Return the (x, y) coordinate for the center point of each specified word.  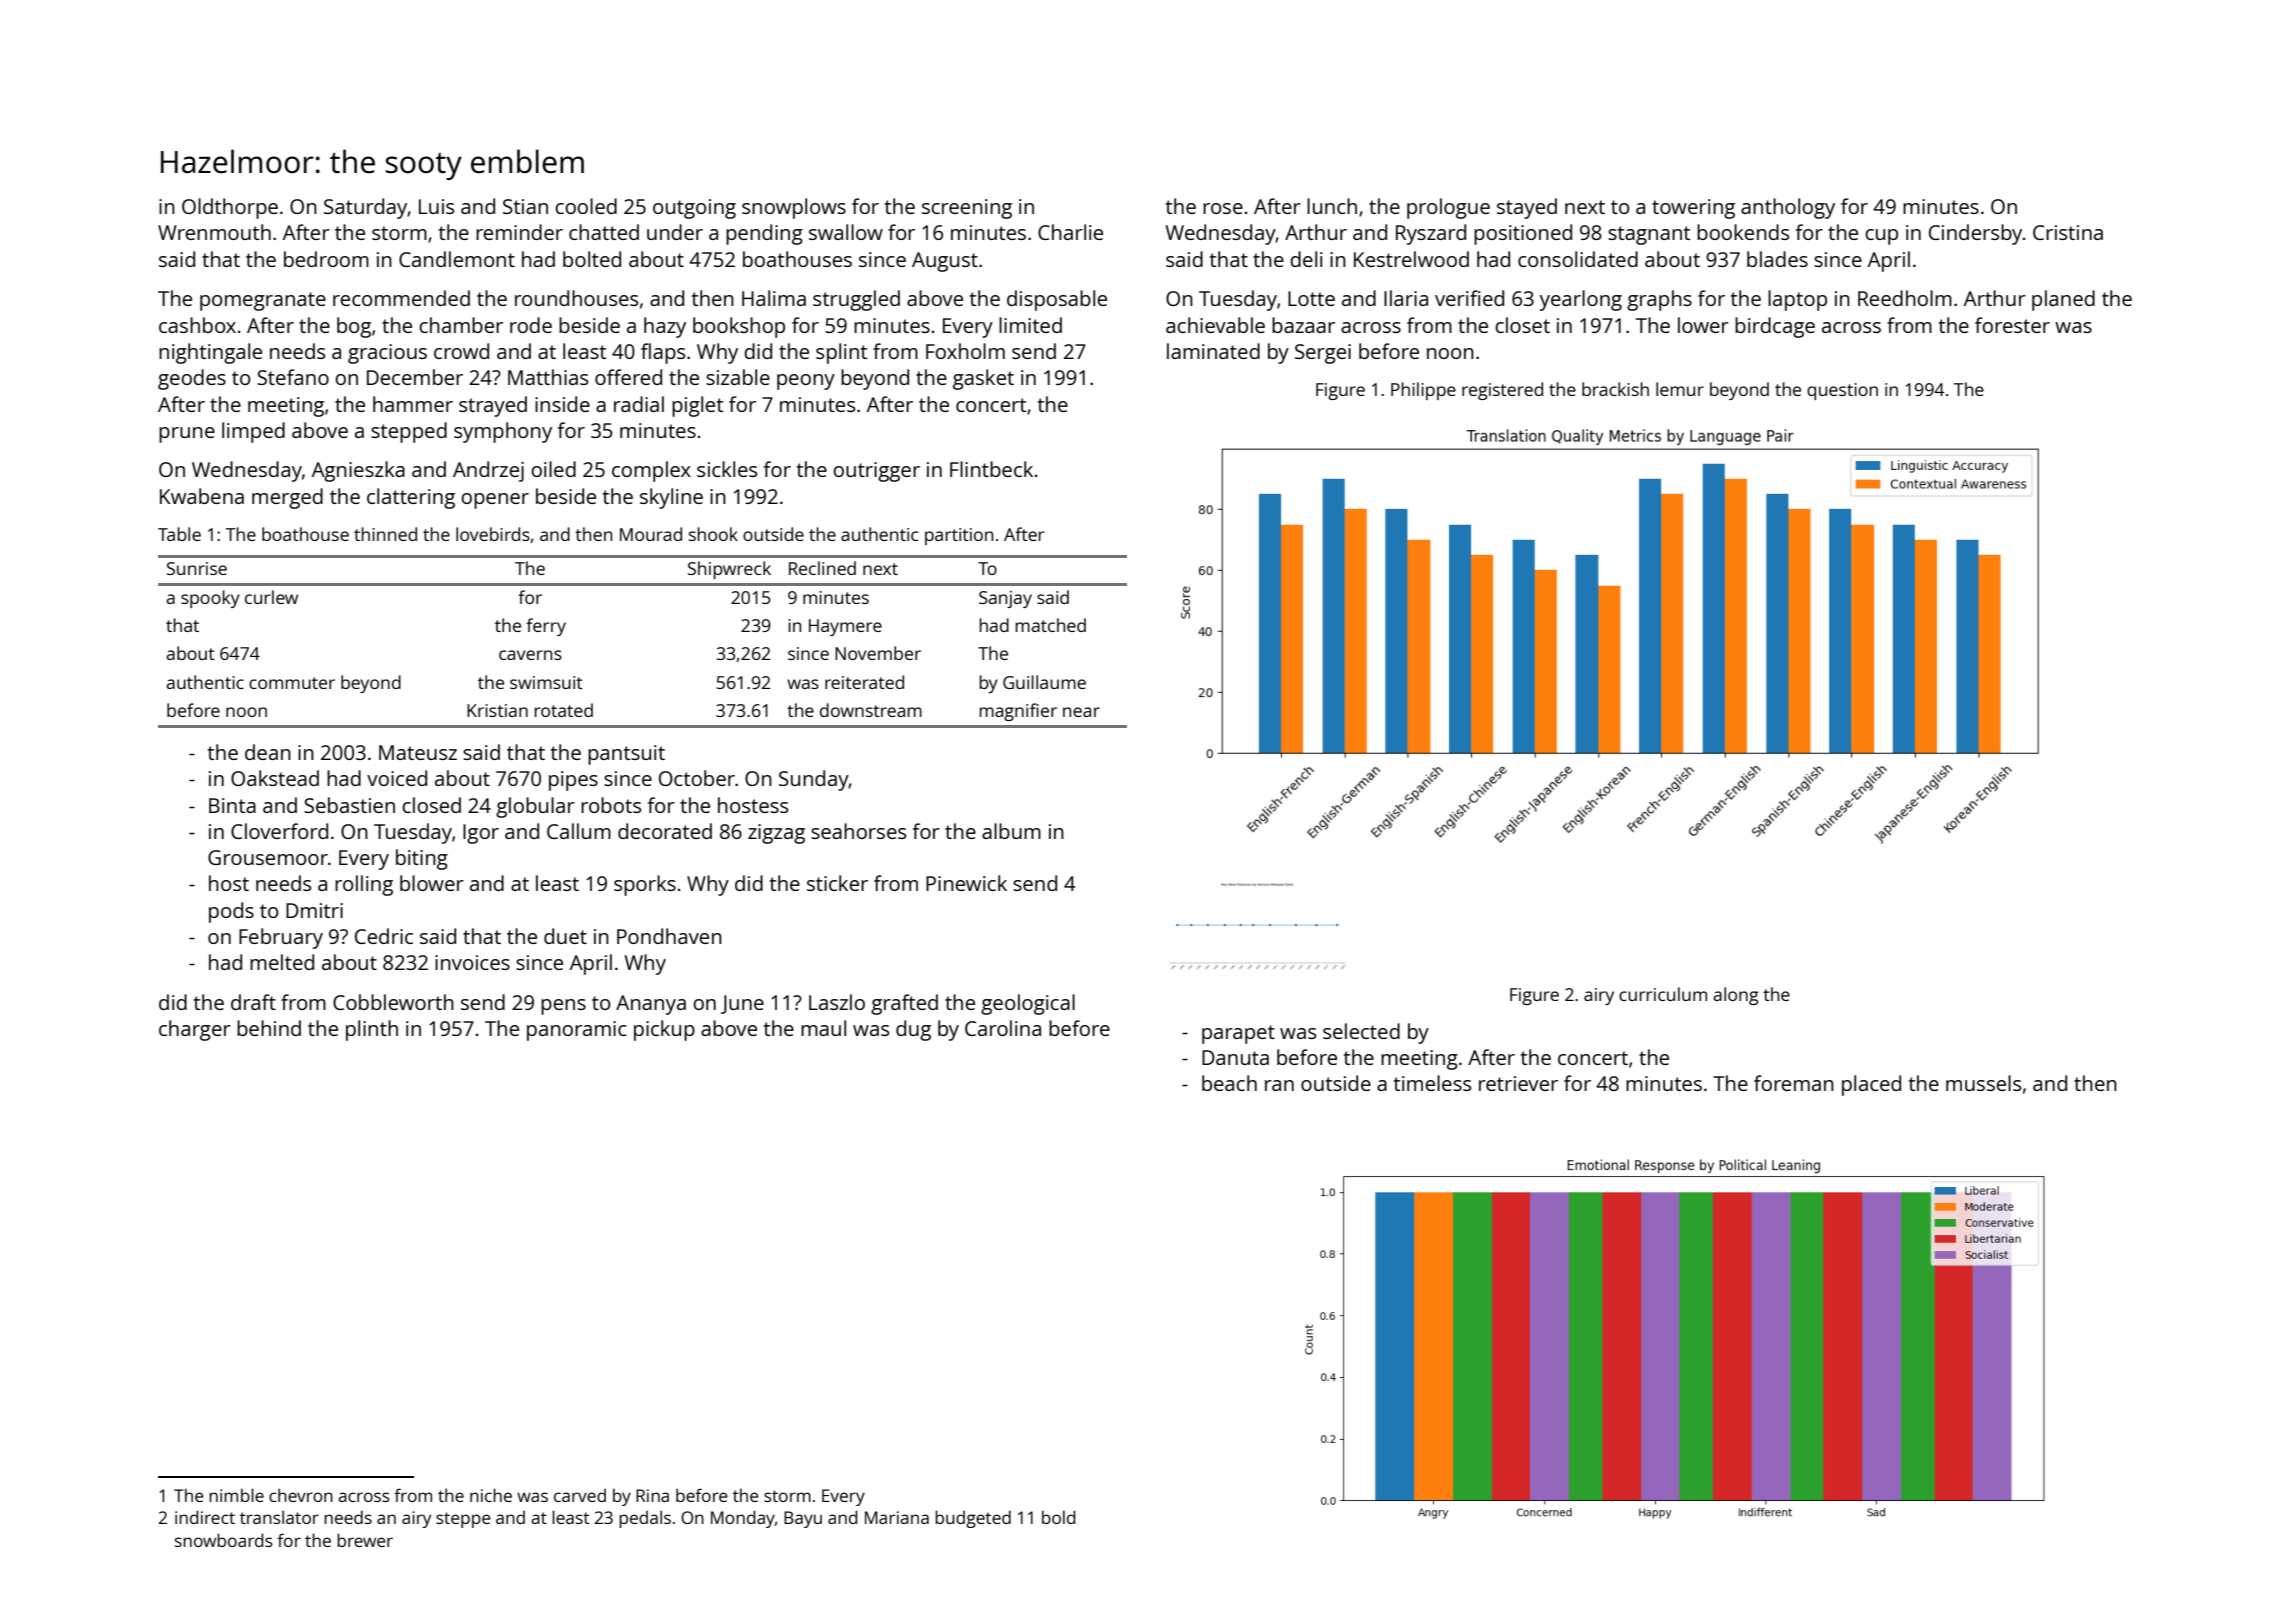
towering (1693, 209)
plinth (372, 1030)
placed (1871, 1085)
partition (959, 536)
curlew (271, 597)
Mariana (897, 1517)
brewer (365, 1540)
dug (913, 1030)
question (1842, 391)
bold (1058, 1517)
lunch (1332, 206)
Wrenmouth (214, 232)
